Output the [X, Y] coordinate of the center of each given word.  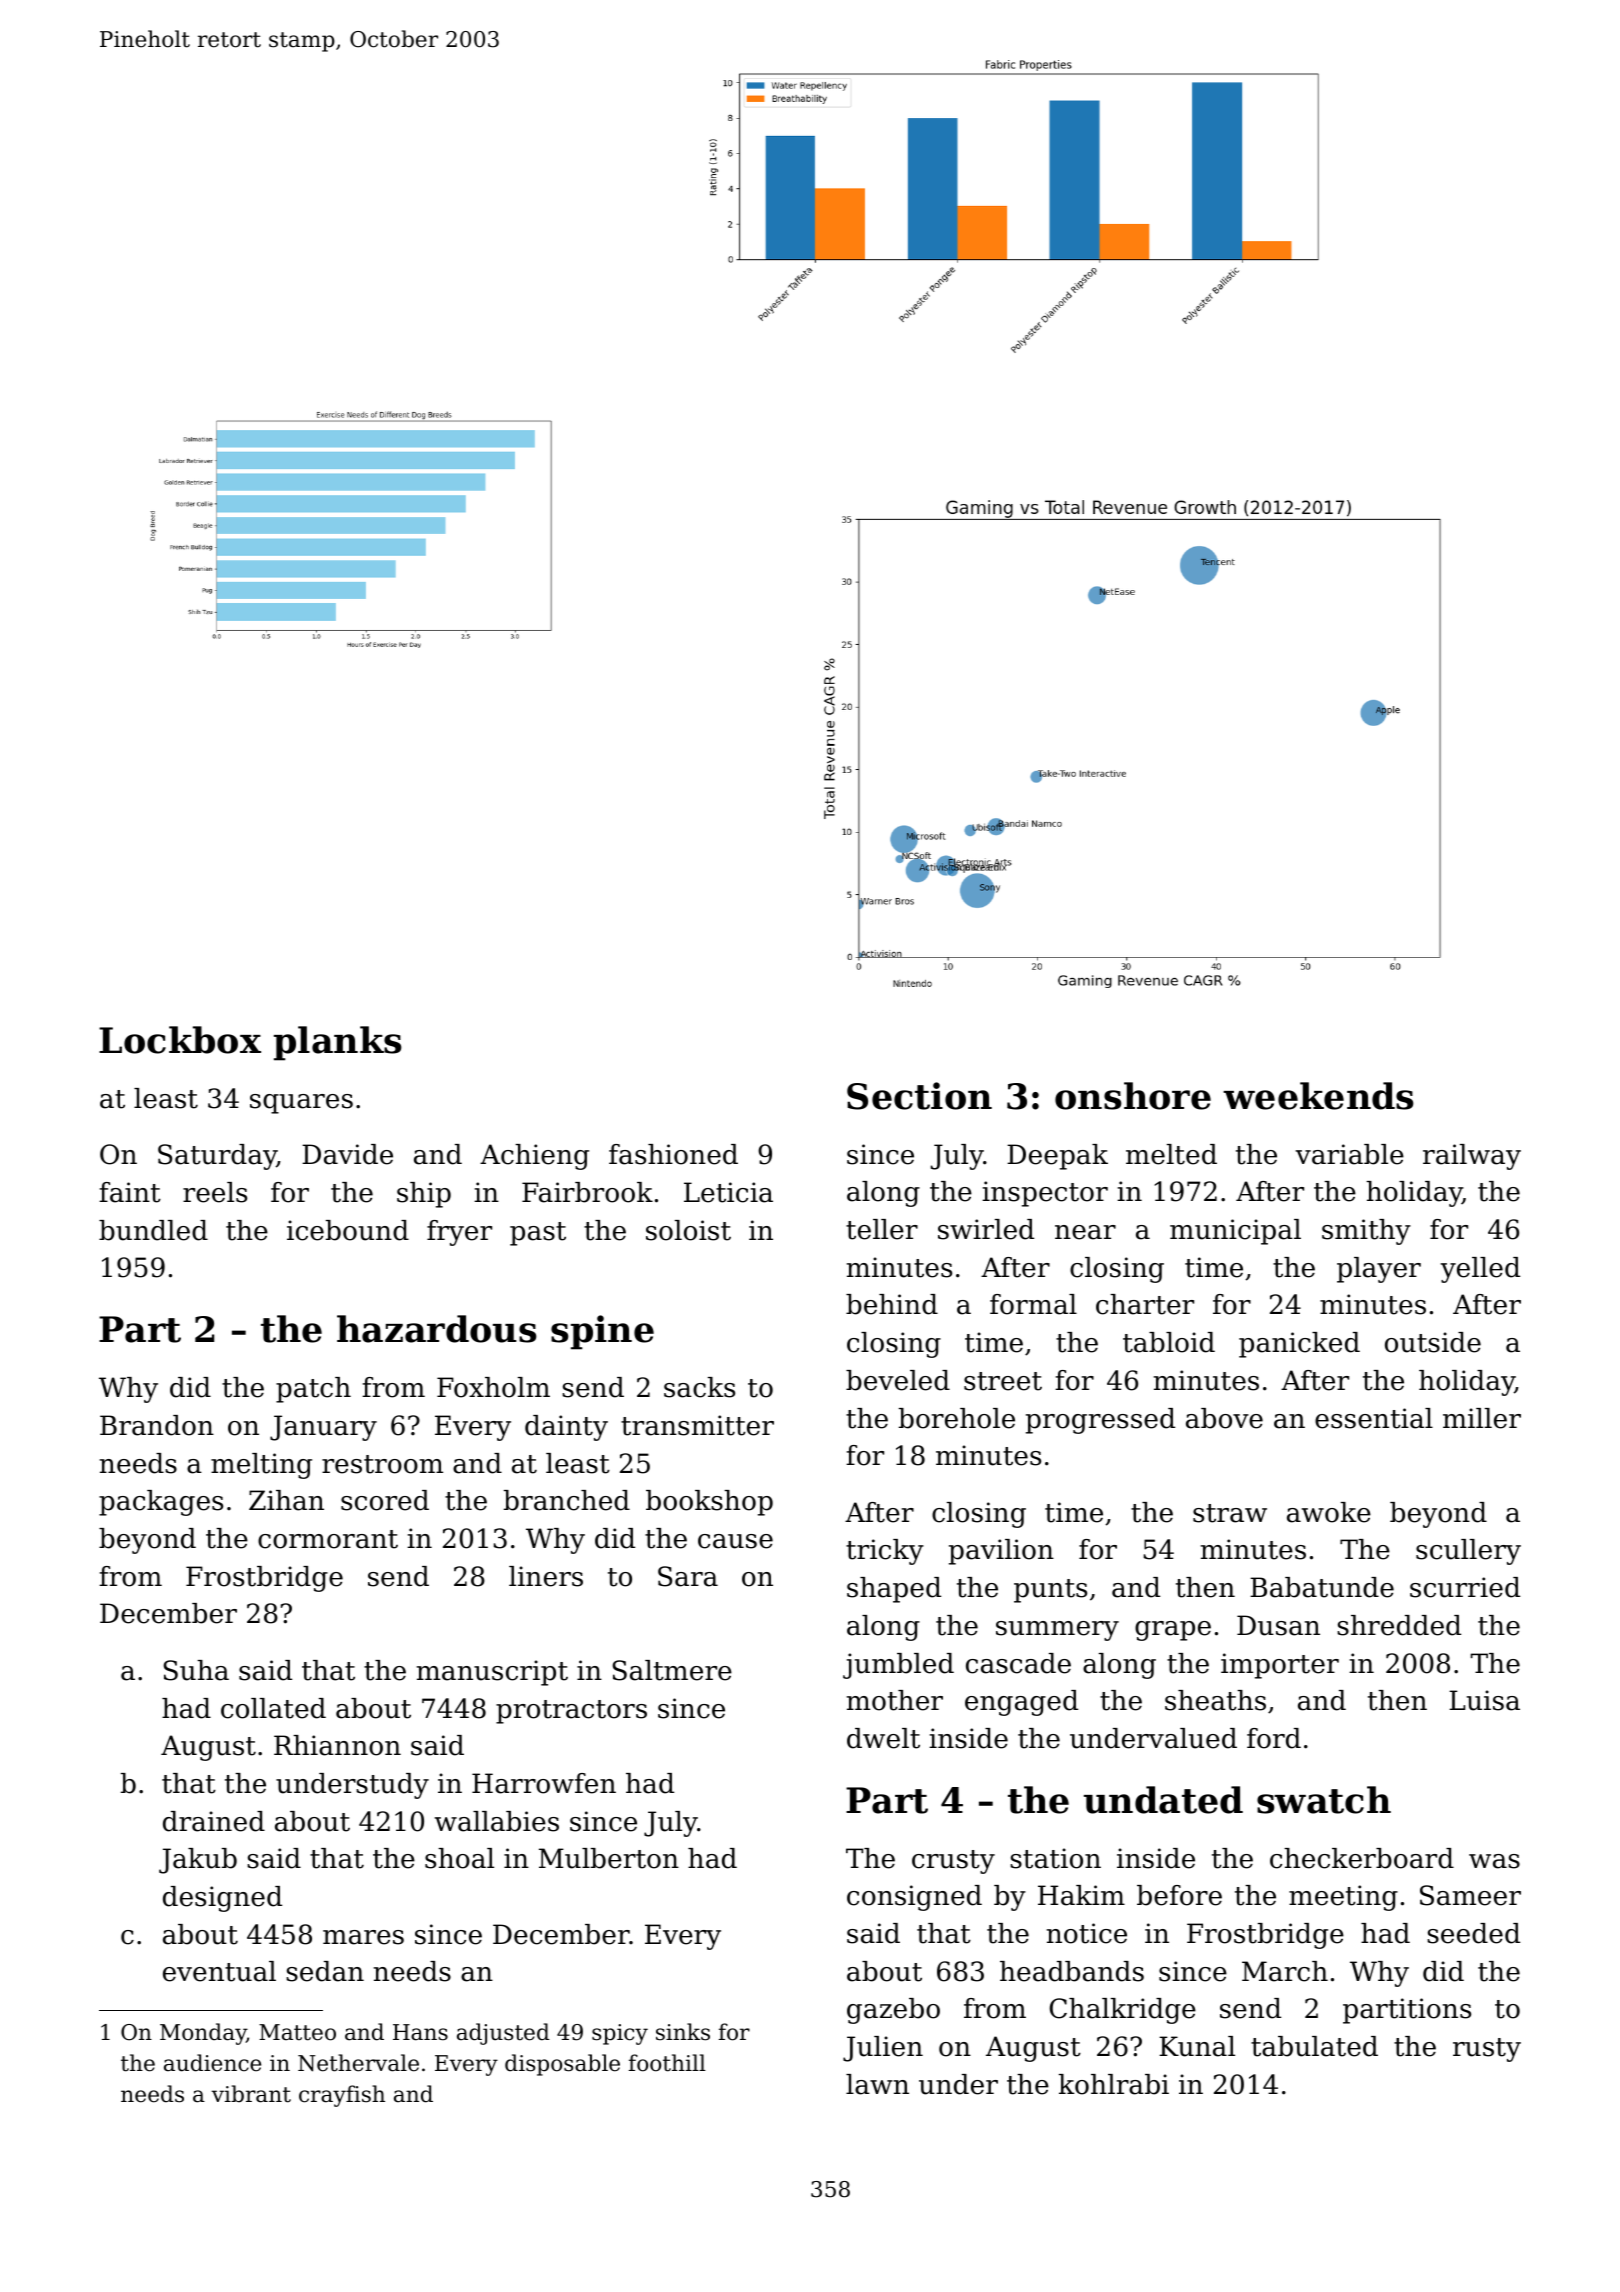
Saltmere [672, 1670]
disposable [562, 2065]
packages [161, 1503]
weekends [1318, 1096]
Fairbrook [587, 1192]
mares [363, 1937]
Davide [347, 1154]
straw [1230, 1513]
